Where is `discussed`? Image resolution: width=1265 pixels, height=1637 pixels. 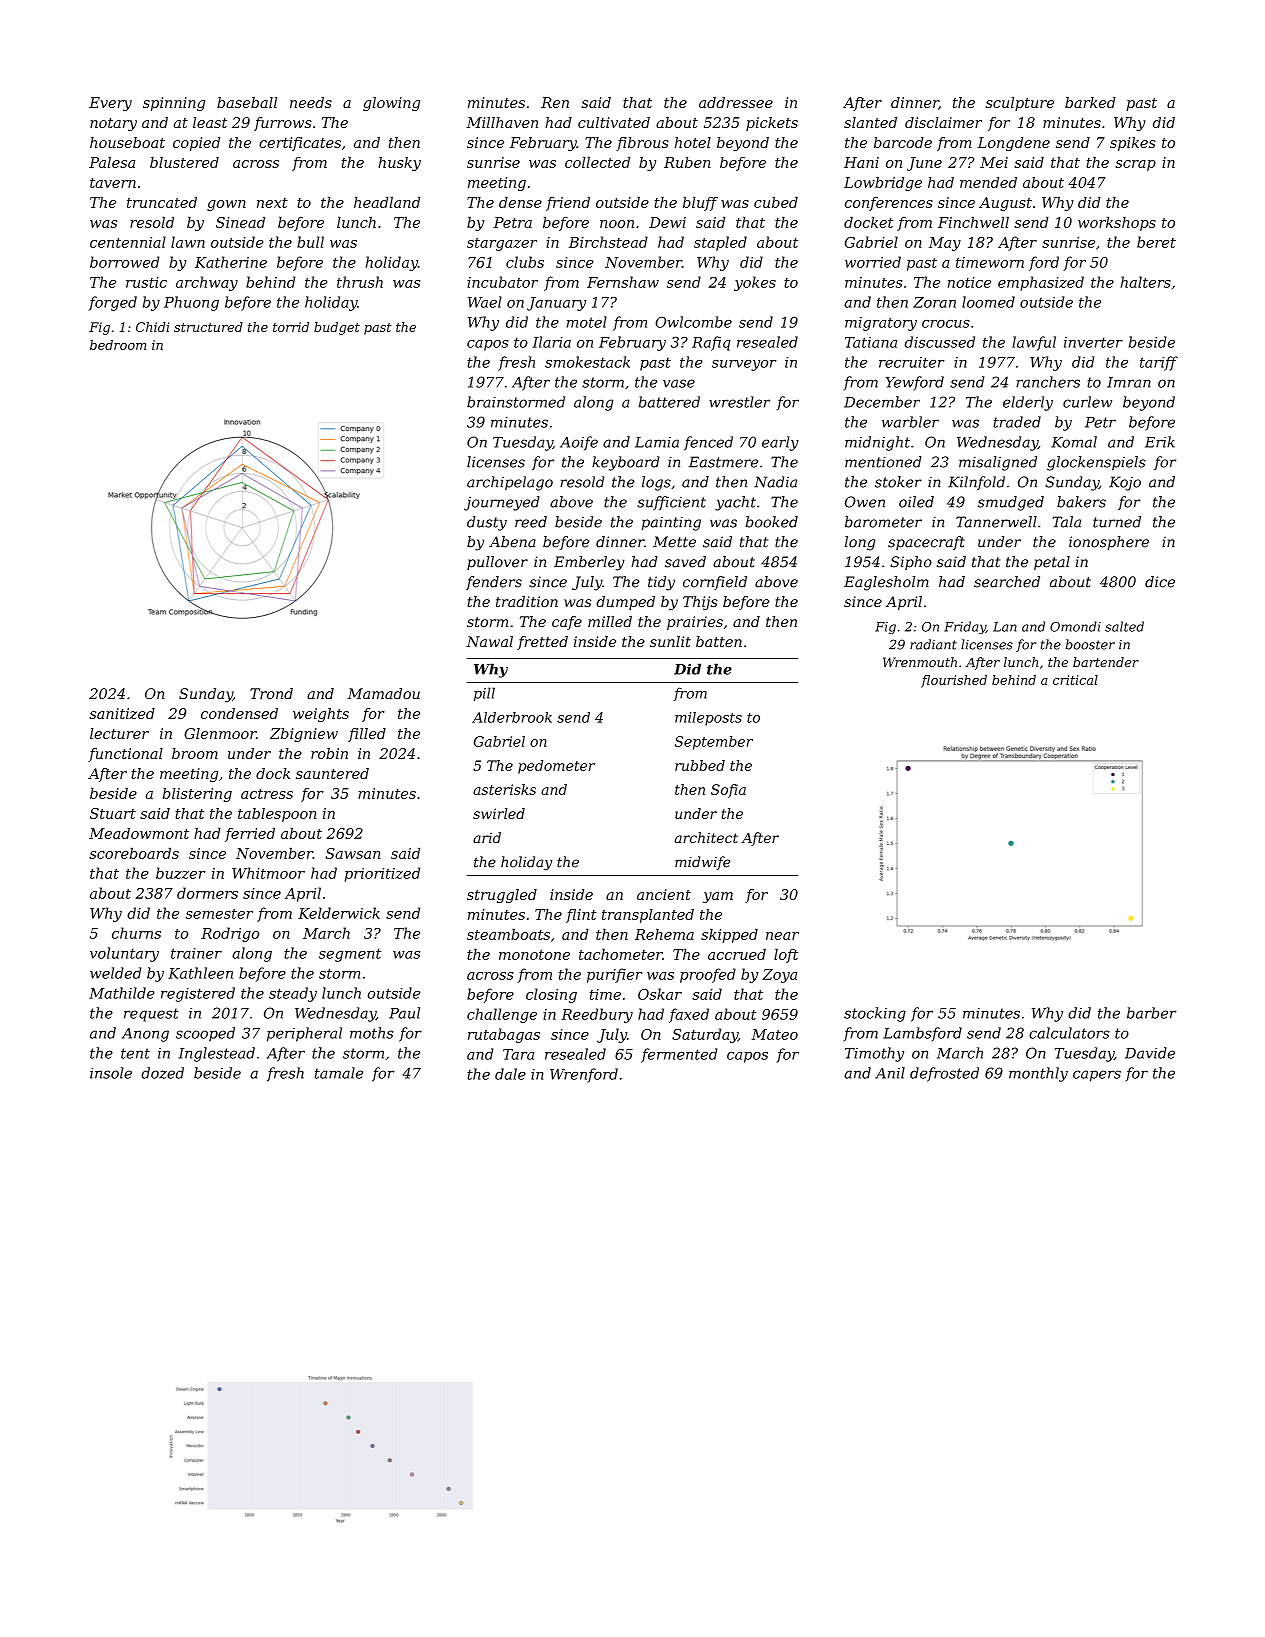 discussed is located at coordinates (940, 342).
